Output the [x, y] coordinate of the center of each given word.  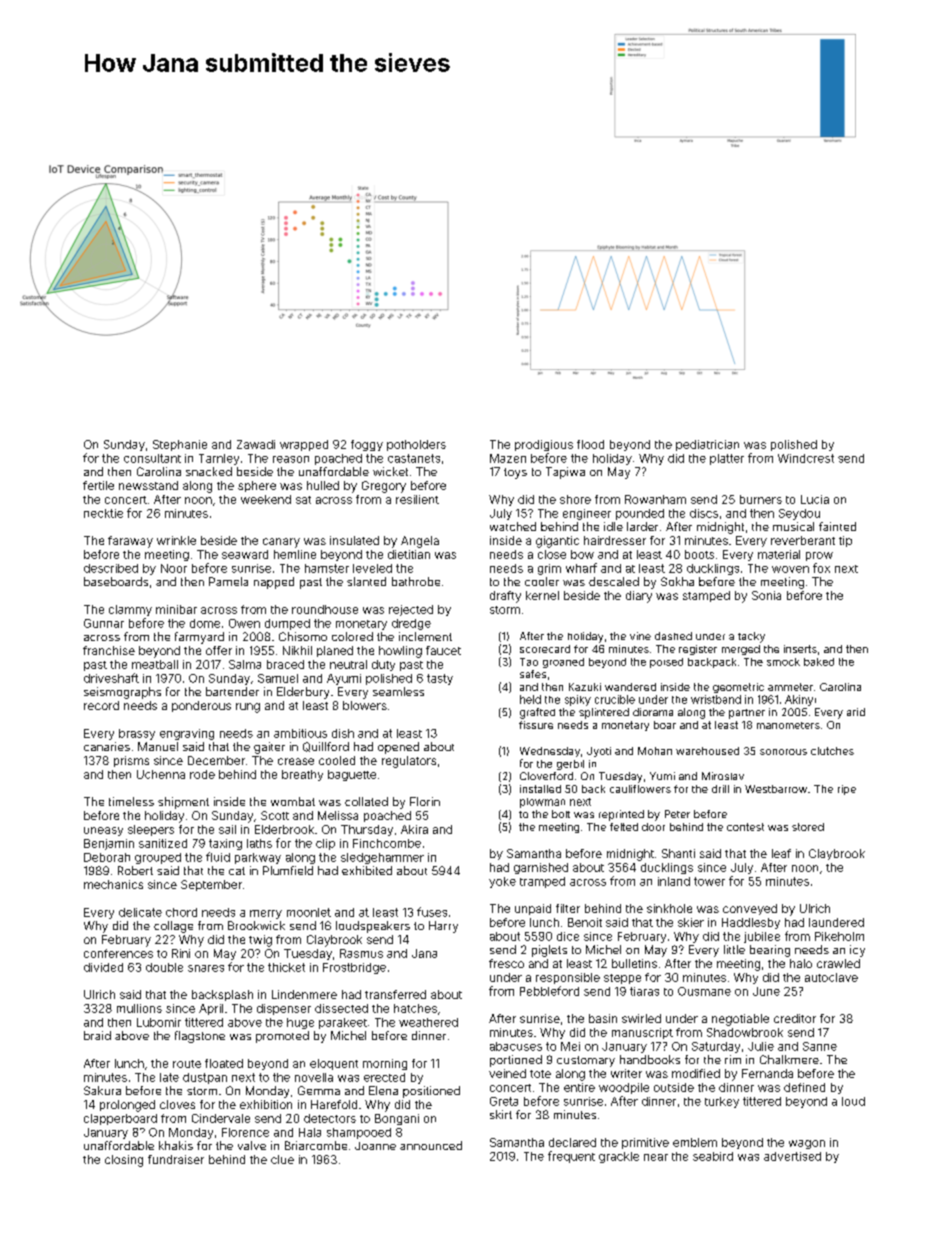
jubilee [762, 937]
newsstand [148, 485]
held [530, 699]
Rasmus [361, 953]
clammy [130, 610]
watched [513, 526]
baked [819, 662]
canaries [107, 746]
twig [260, 941]
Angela [420, 542]
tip [845, 541]
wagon [807, 1144]
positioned [431, 1092]
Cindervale [221, 1118]
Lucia [815, 499]
